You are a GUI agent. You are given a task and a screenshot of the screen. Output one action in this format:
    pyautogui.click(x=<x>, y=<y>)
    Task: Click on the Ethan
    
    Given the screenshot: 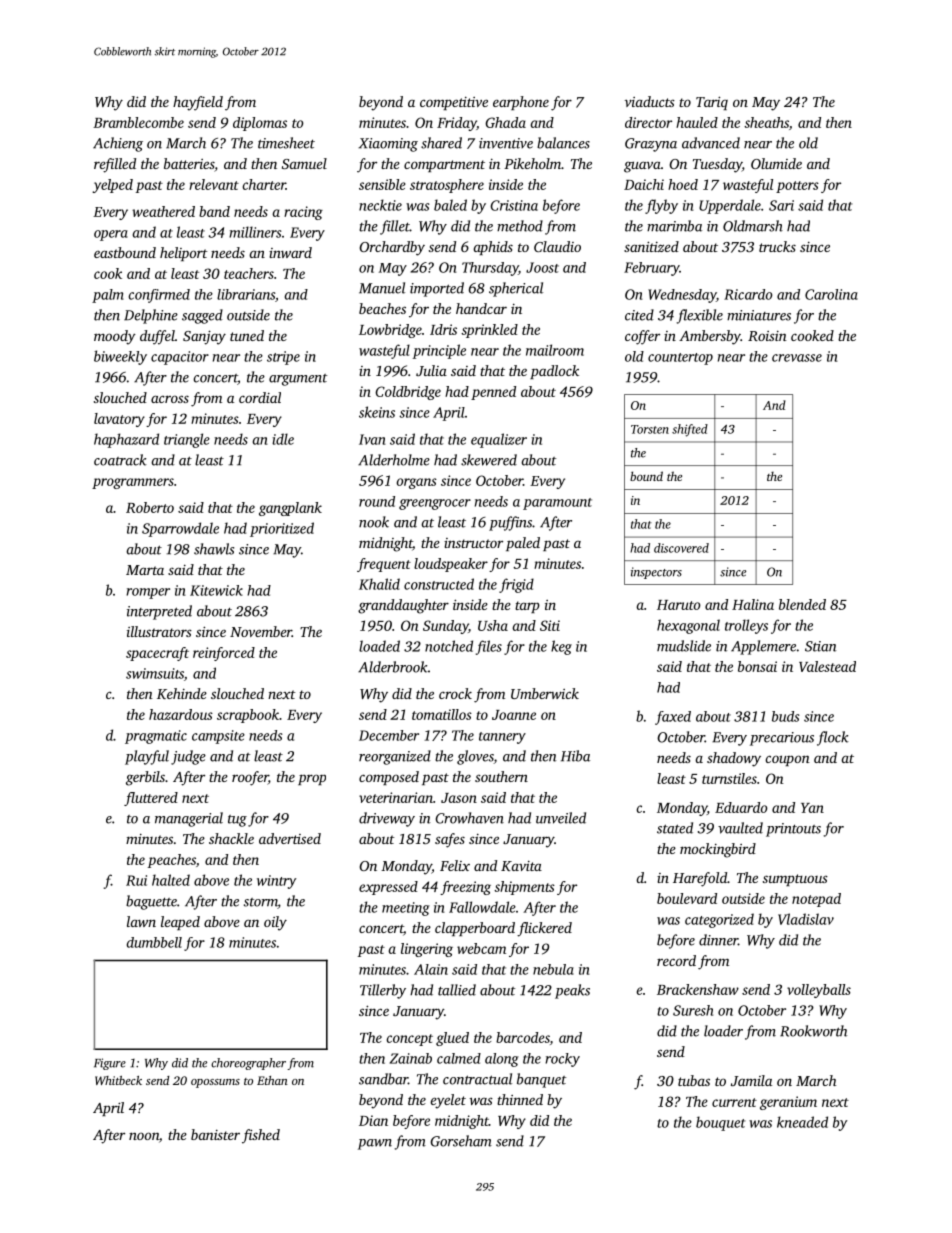 What is the action you would take?
    pyautogui.click(x=272, y=1080)
